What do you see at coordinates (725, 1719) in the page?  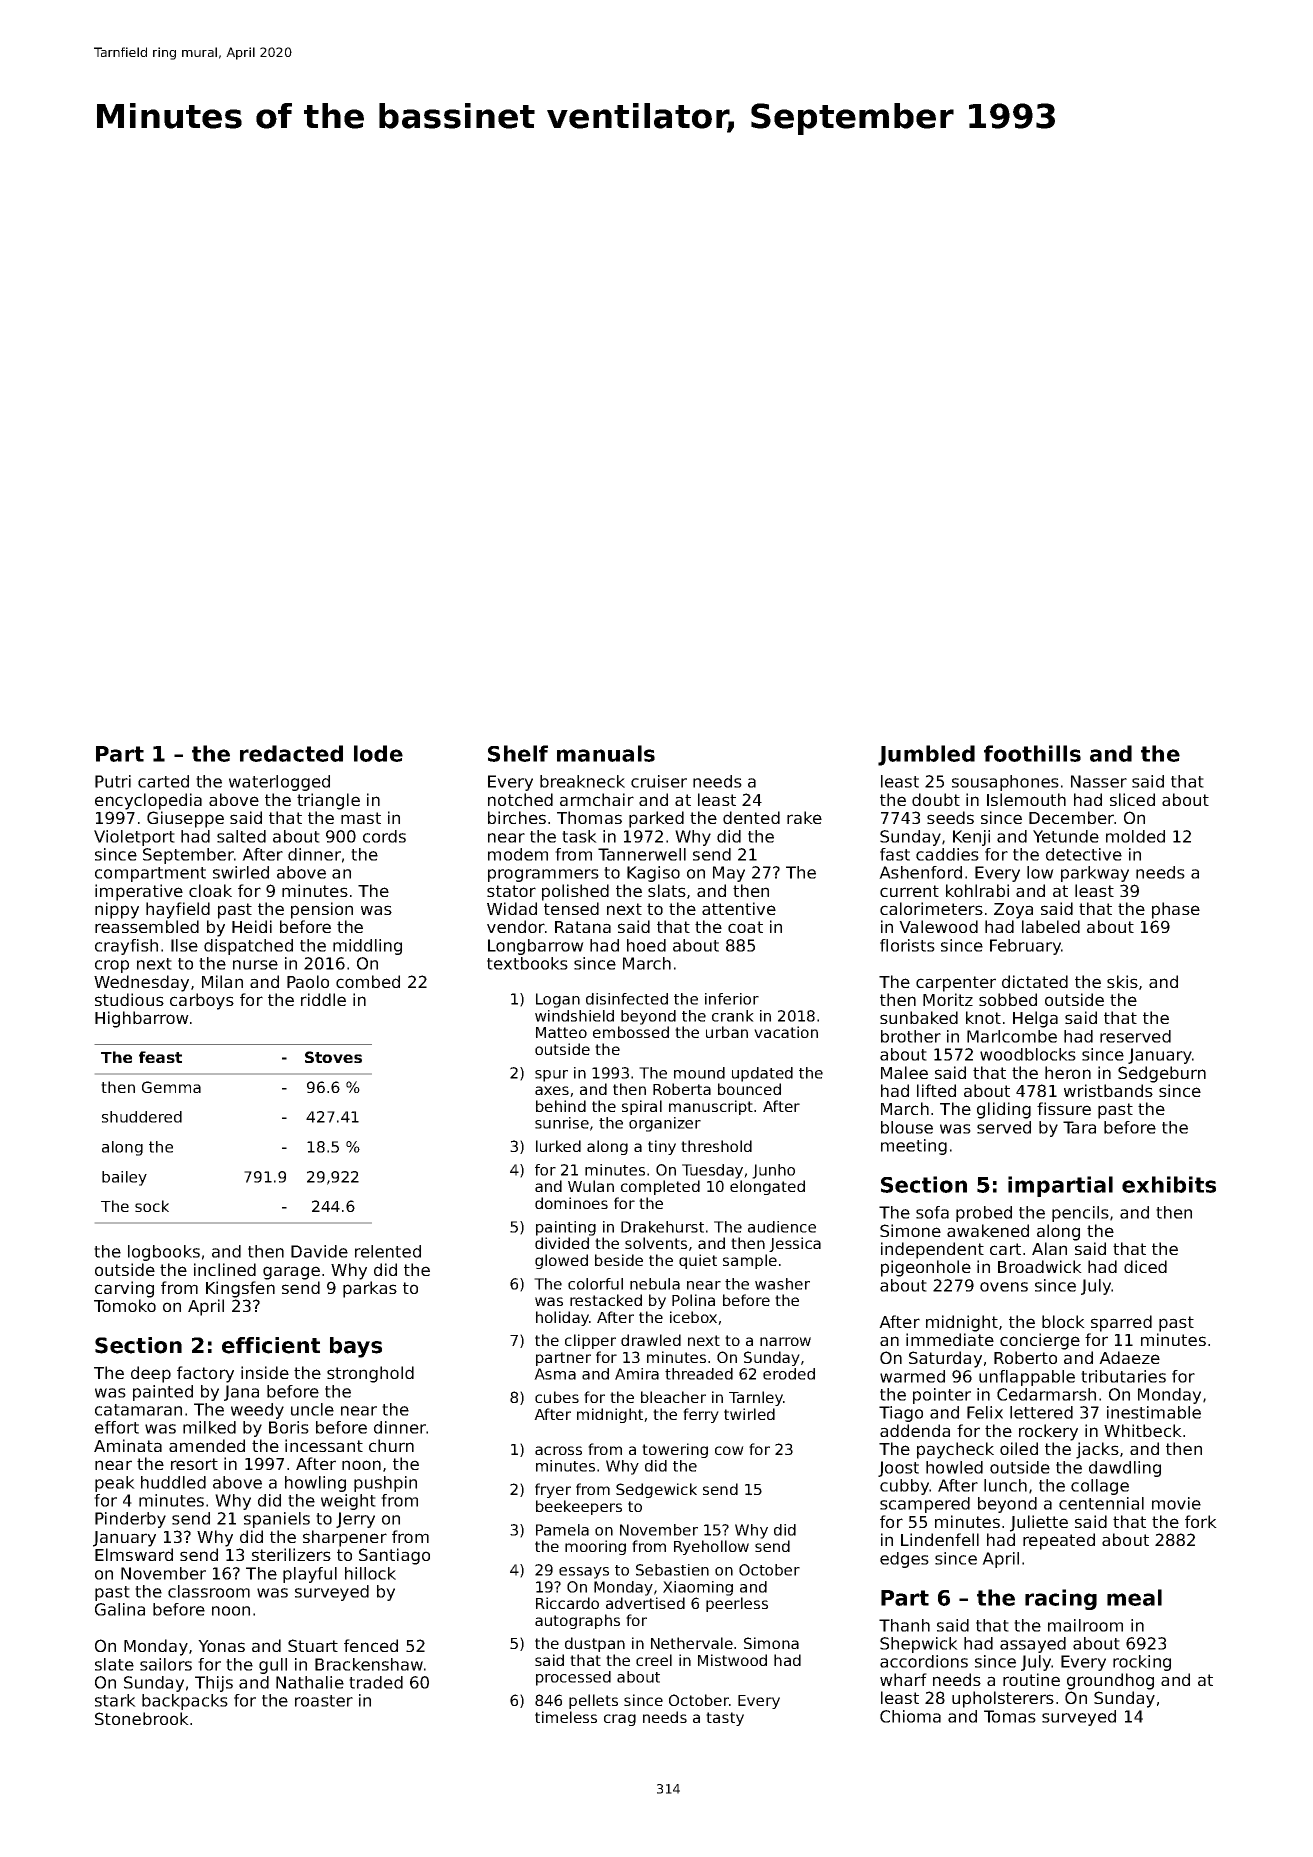 I see `tasty` at bounding box center [725, 1719].
